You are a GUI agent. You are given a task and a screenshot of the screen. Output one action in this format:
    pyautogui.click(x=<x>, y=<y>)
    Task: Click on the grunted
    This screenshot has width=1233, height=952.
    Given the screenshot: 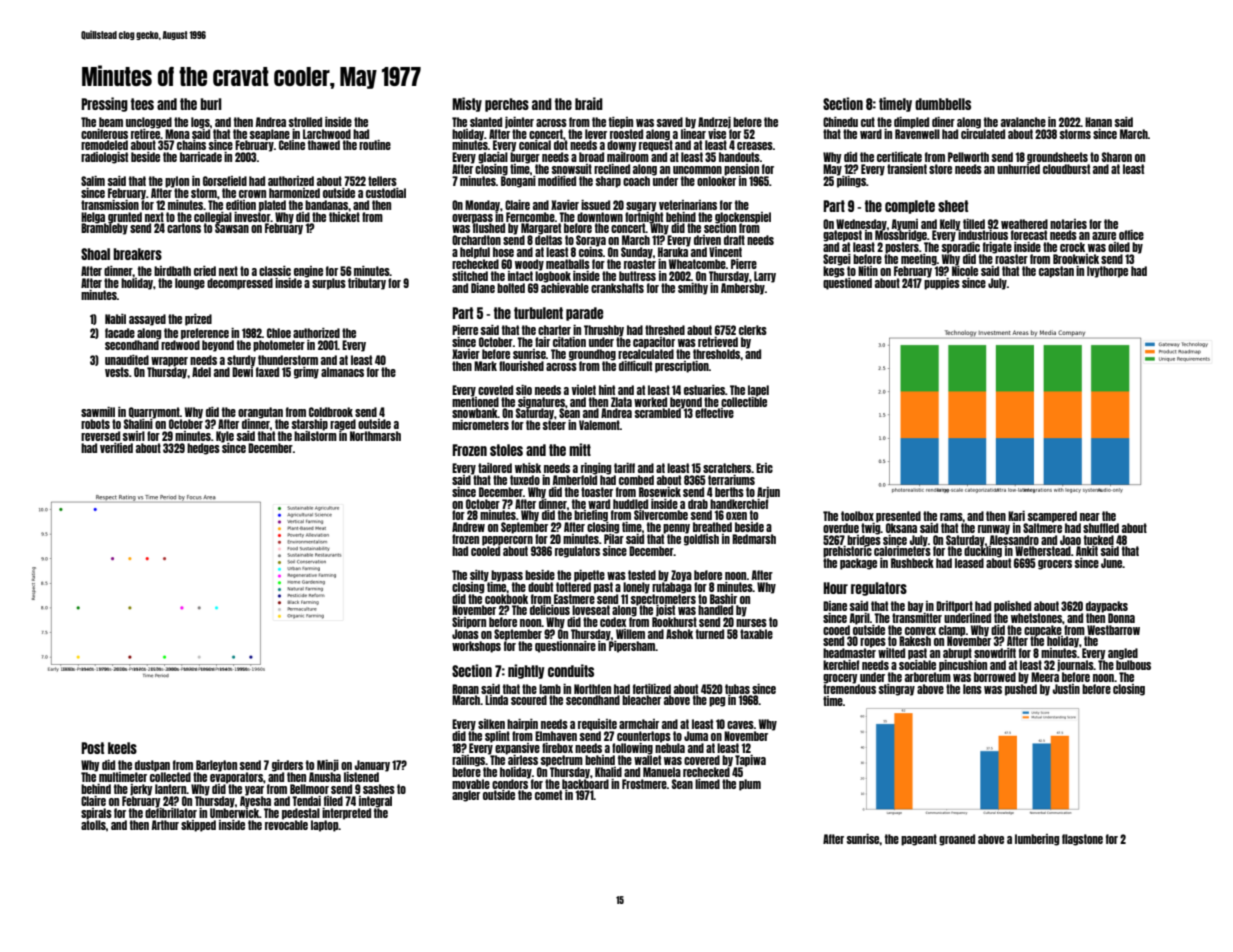 What is the action you would take?
    pyautogui.click(x=125, y=218)
